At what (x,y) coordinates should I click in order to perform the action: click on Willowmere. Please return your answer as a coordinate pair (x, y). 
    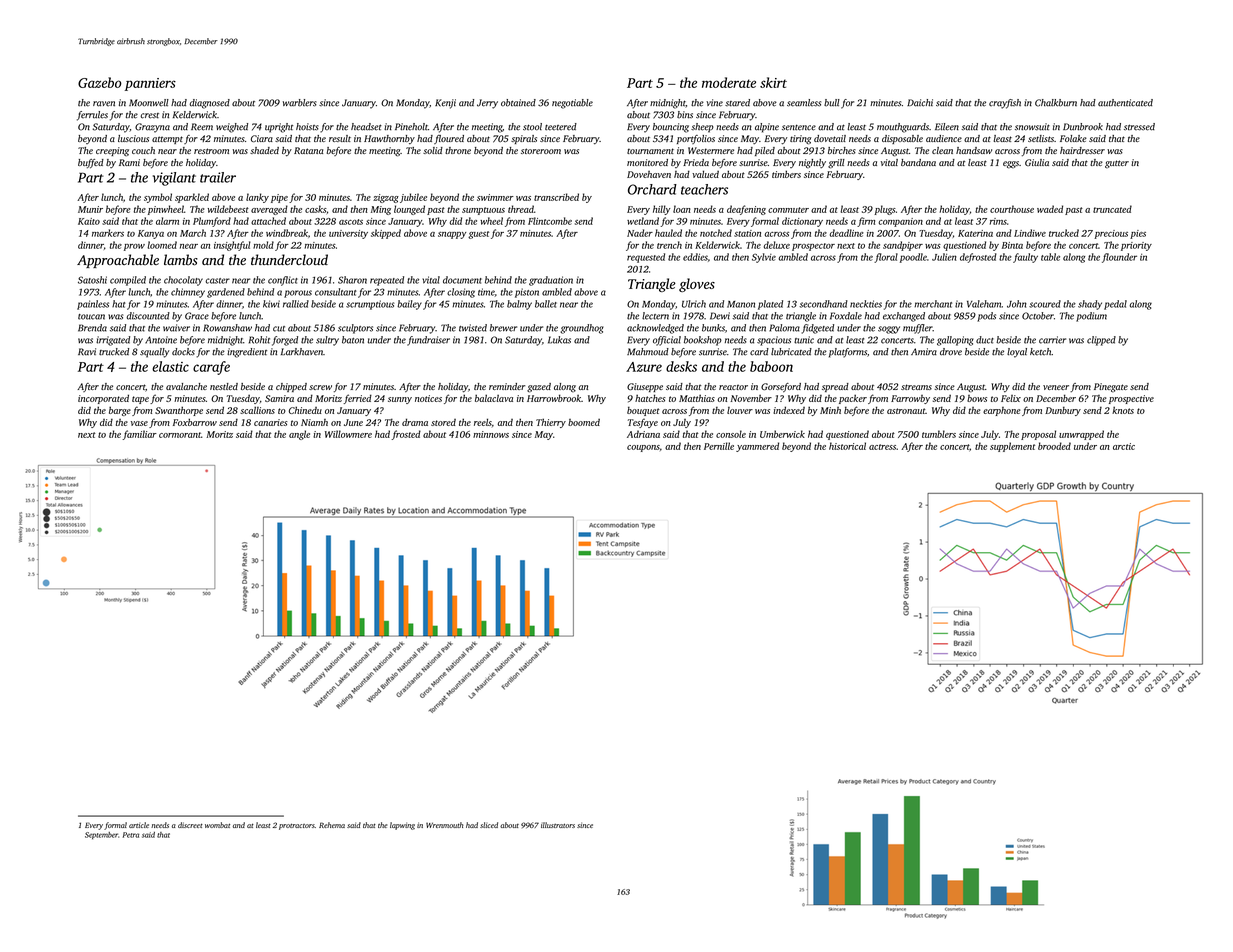
    Looking at the image, I should click on (348, 434).
